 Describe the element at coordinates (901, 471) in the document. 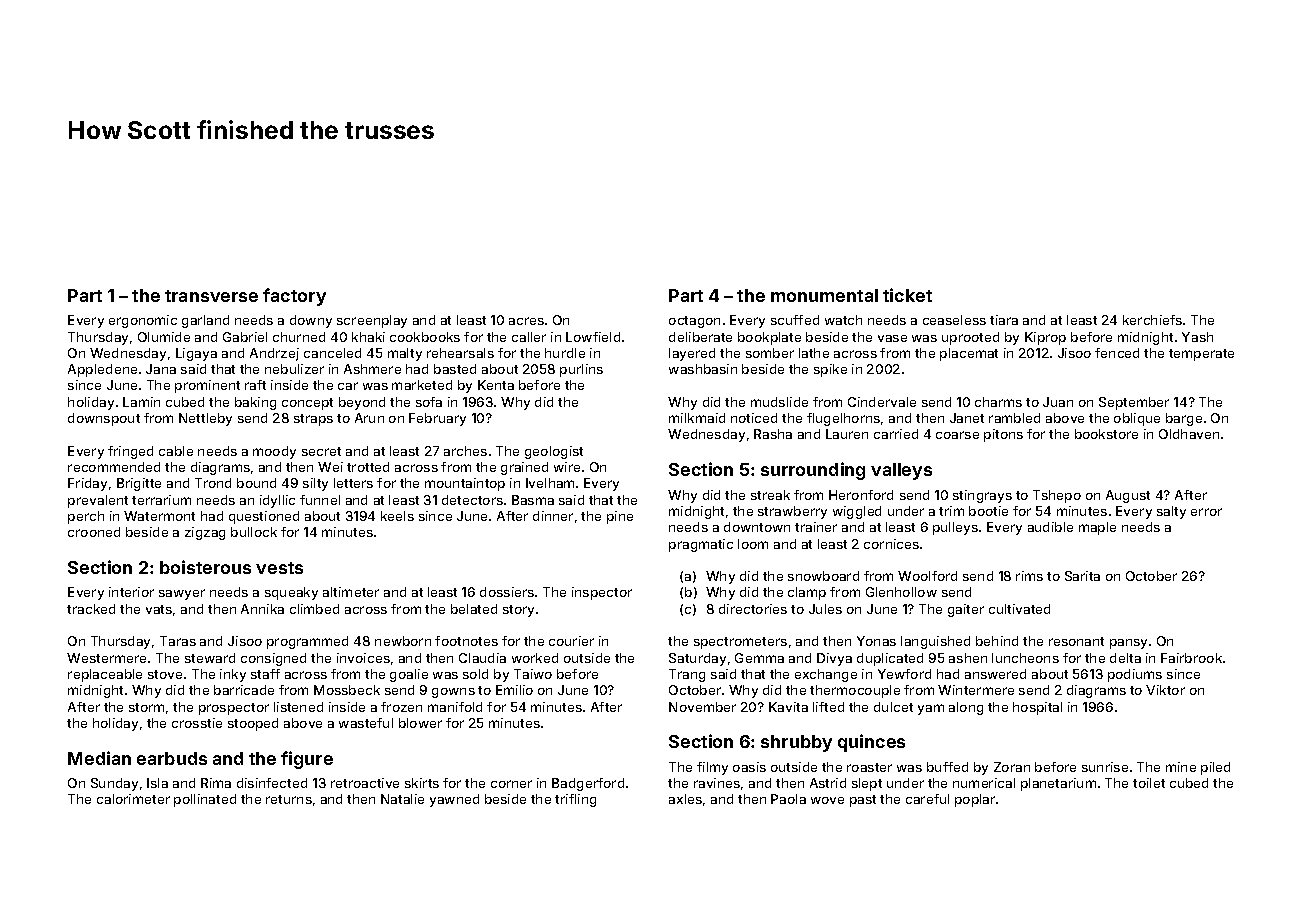

I see `valleys` at that location.
